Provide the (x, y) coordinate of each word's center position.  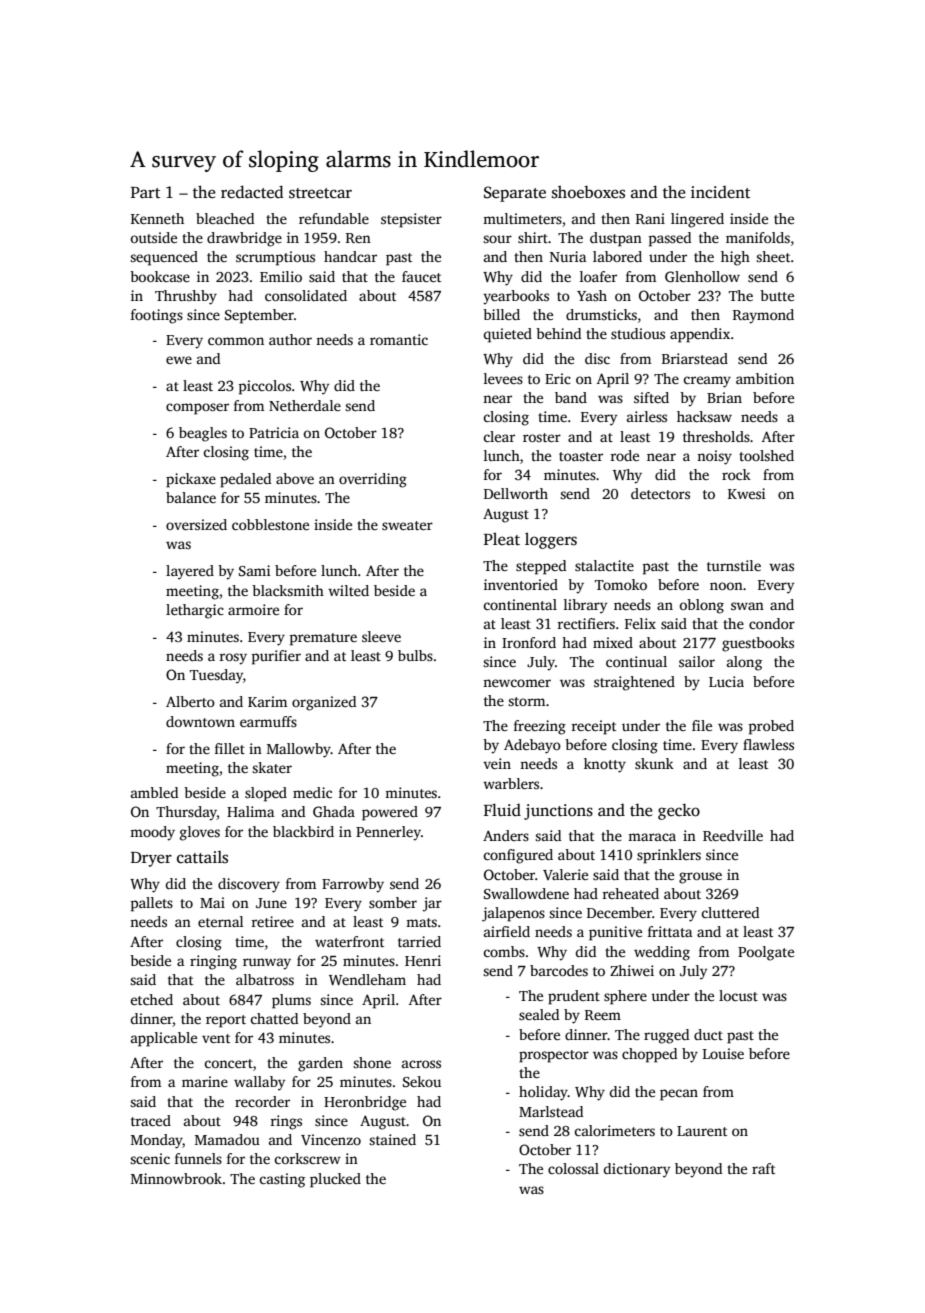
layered (190, 572)
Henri (423, 960)
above (295, 478)
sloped (266, 794)
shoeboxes (588, 192)
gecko (679, 811)
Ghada (334, 811)
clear (499, 436)
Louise (723, 1053)
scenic (150, 1158)
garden (320, 1064)
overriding (373, 480)
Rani (650, 218)
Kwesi (746, 493)
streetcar (320, 193)
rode (625, 455)
